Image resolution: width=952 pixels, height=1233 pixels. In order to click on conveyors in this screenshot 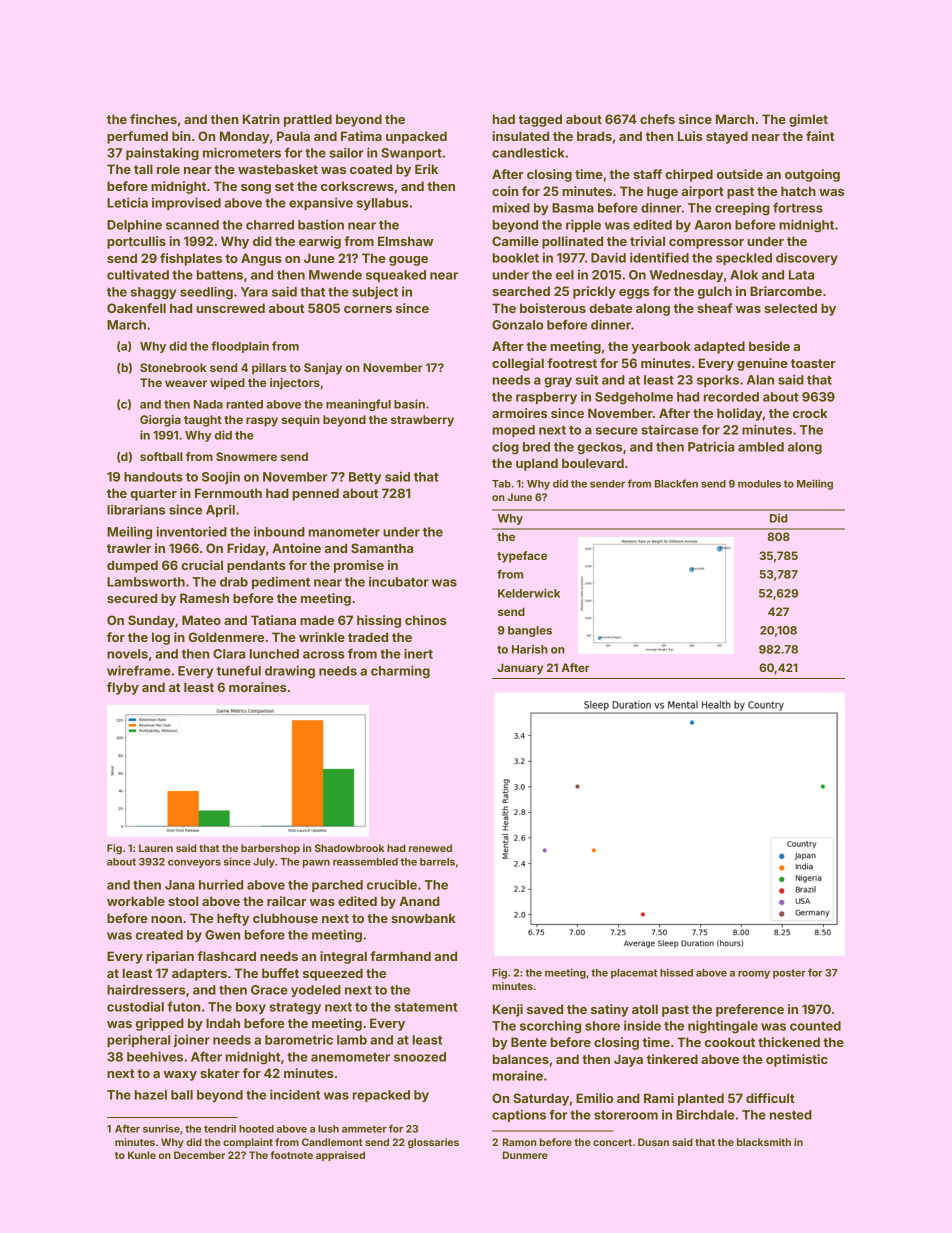, I will do `click(194, 864)`.
